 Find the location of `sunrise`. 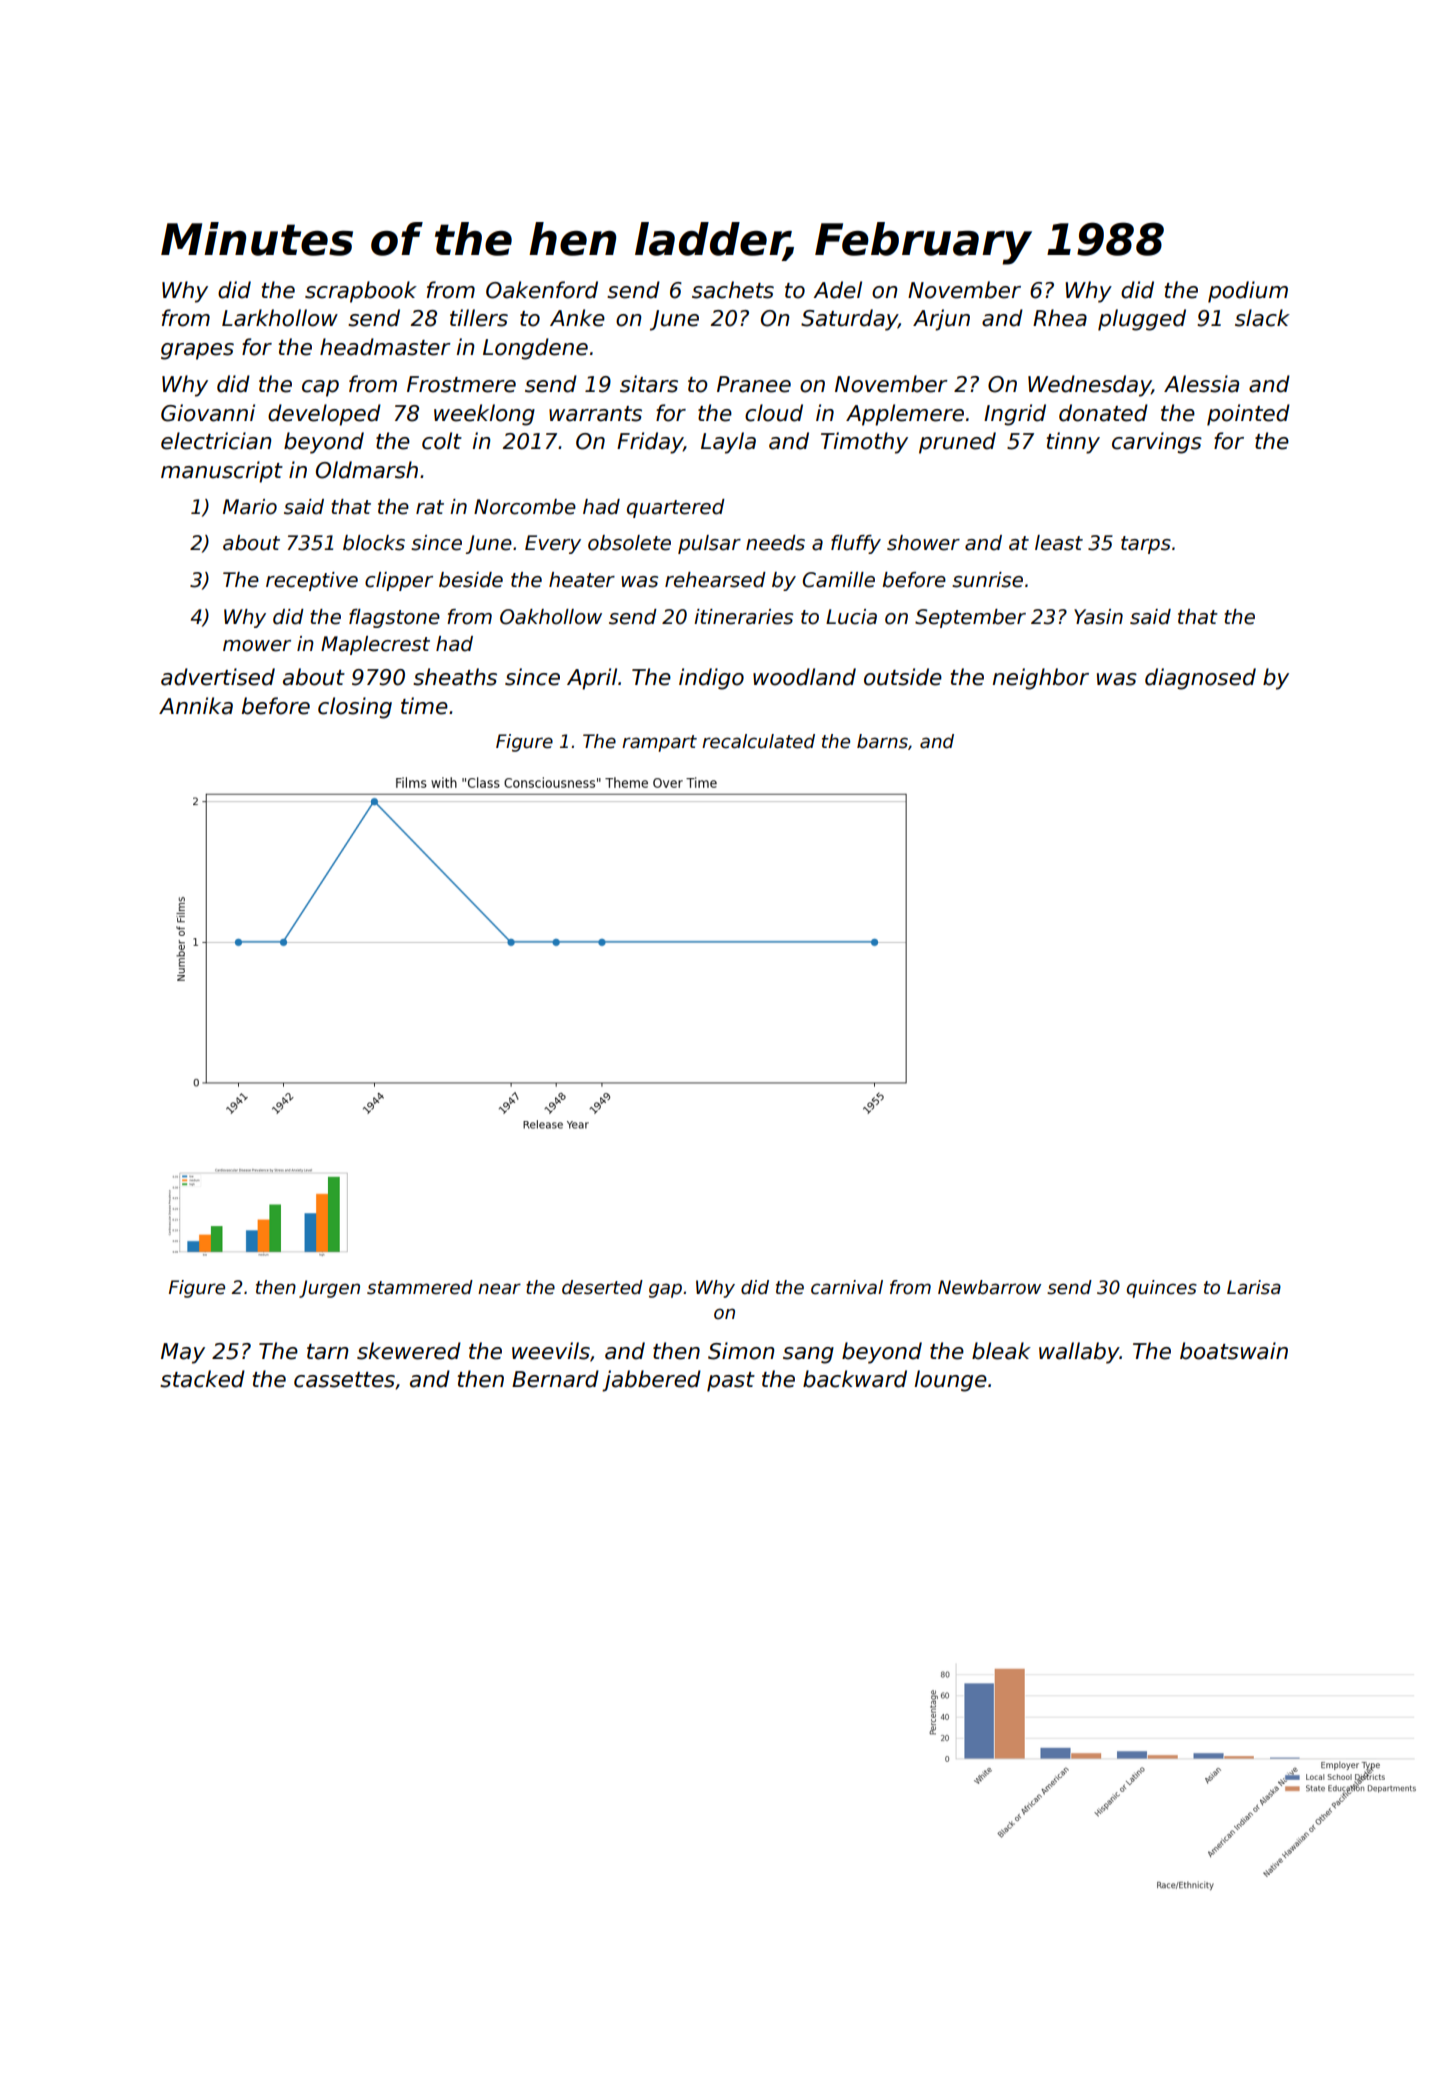

sunrise is located at coordinates (987, 580).
